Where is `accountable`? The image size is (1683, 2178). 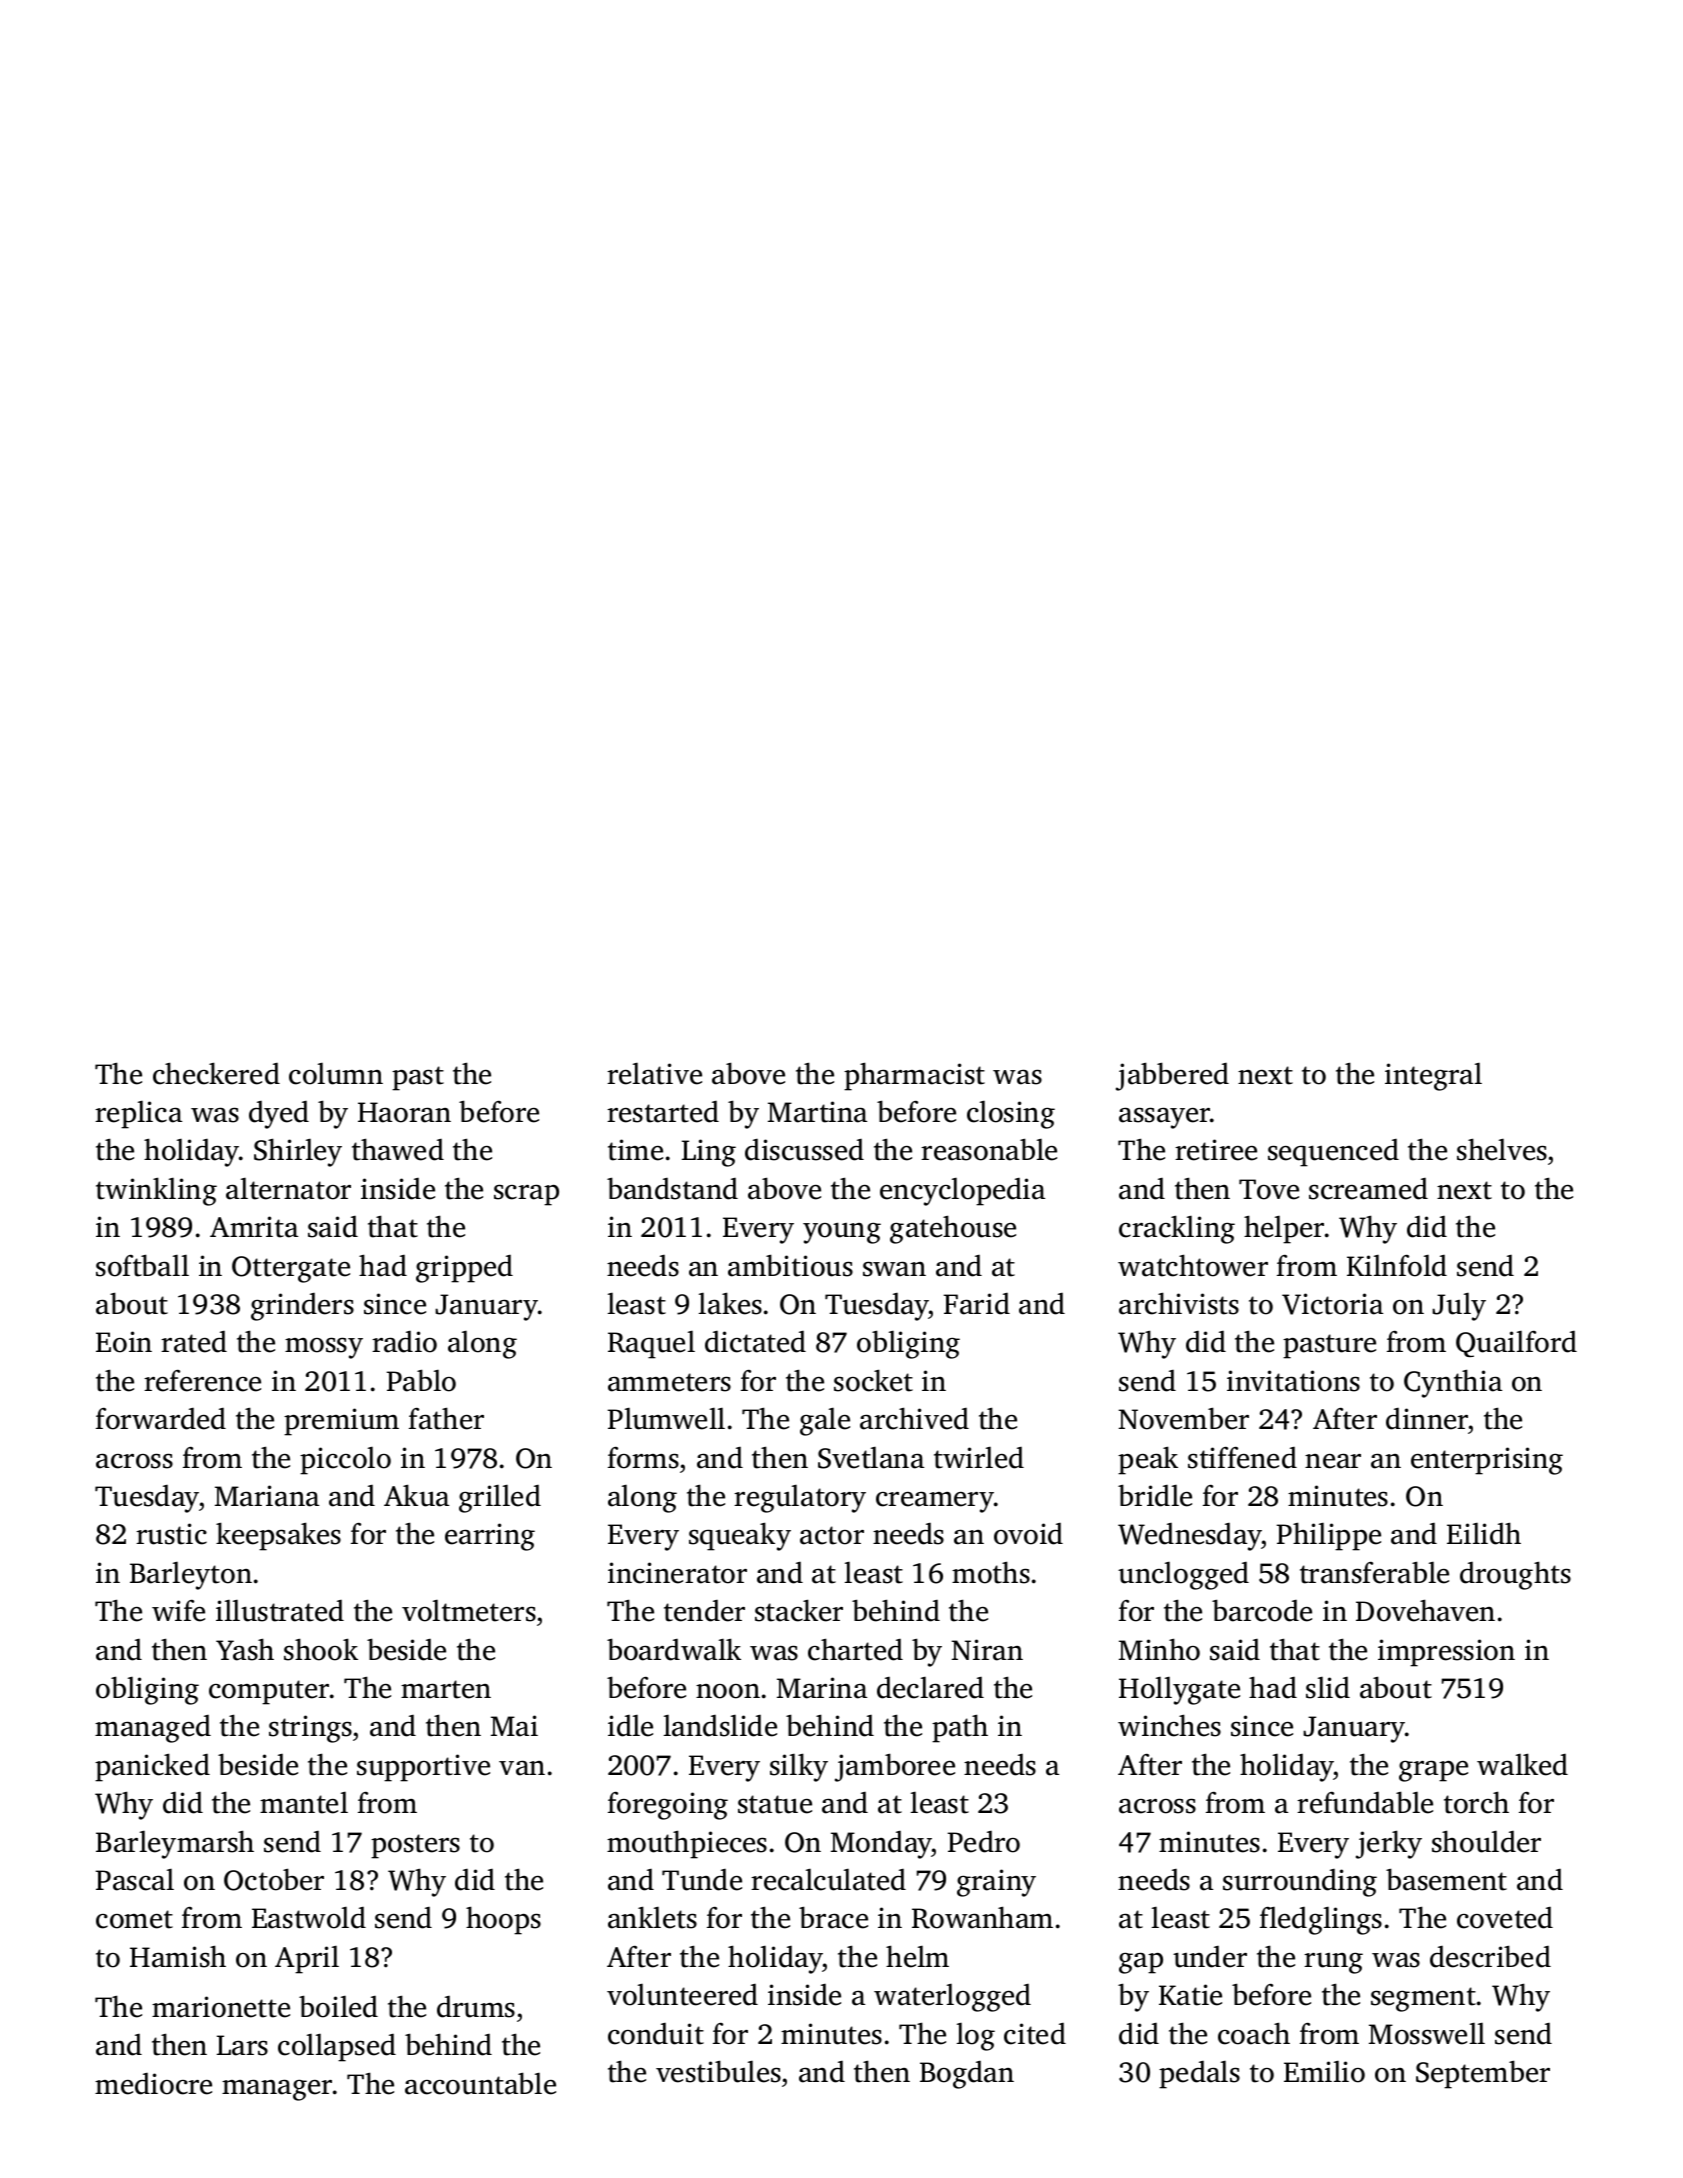
accountable is located at coordinates (480, 2083).
